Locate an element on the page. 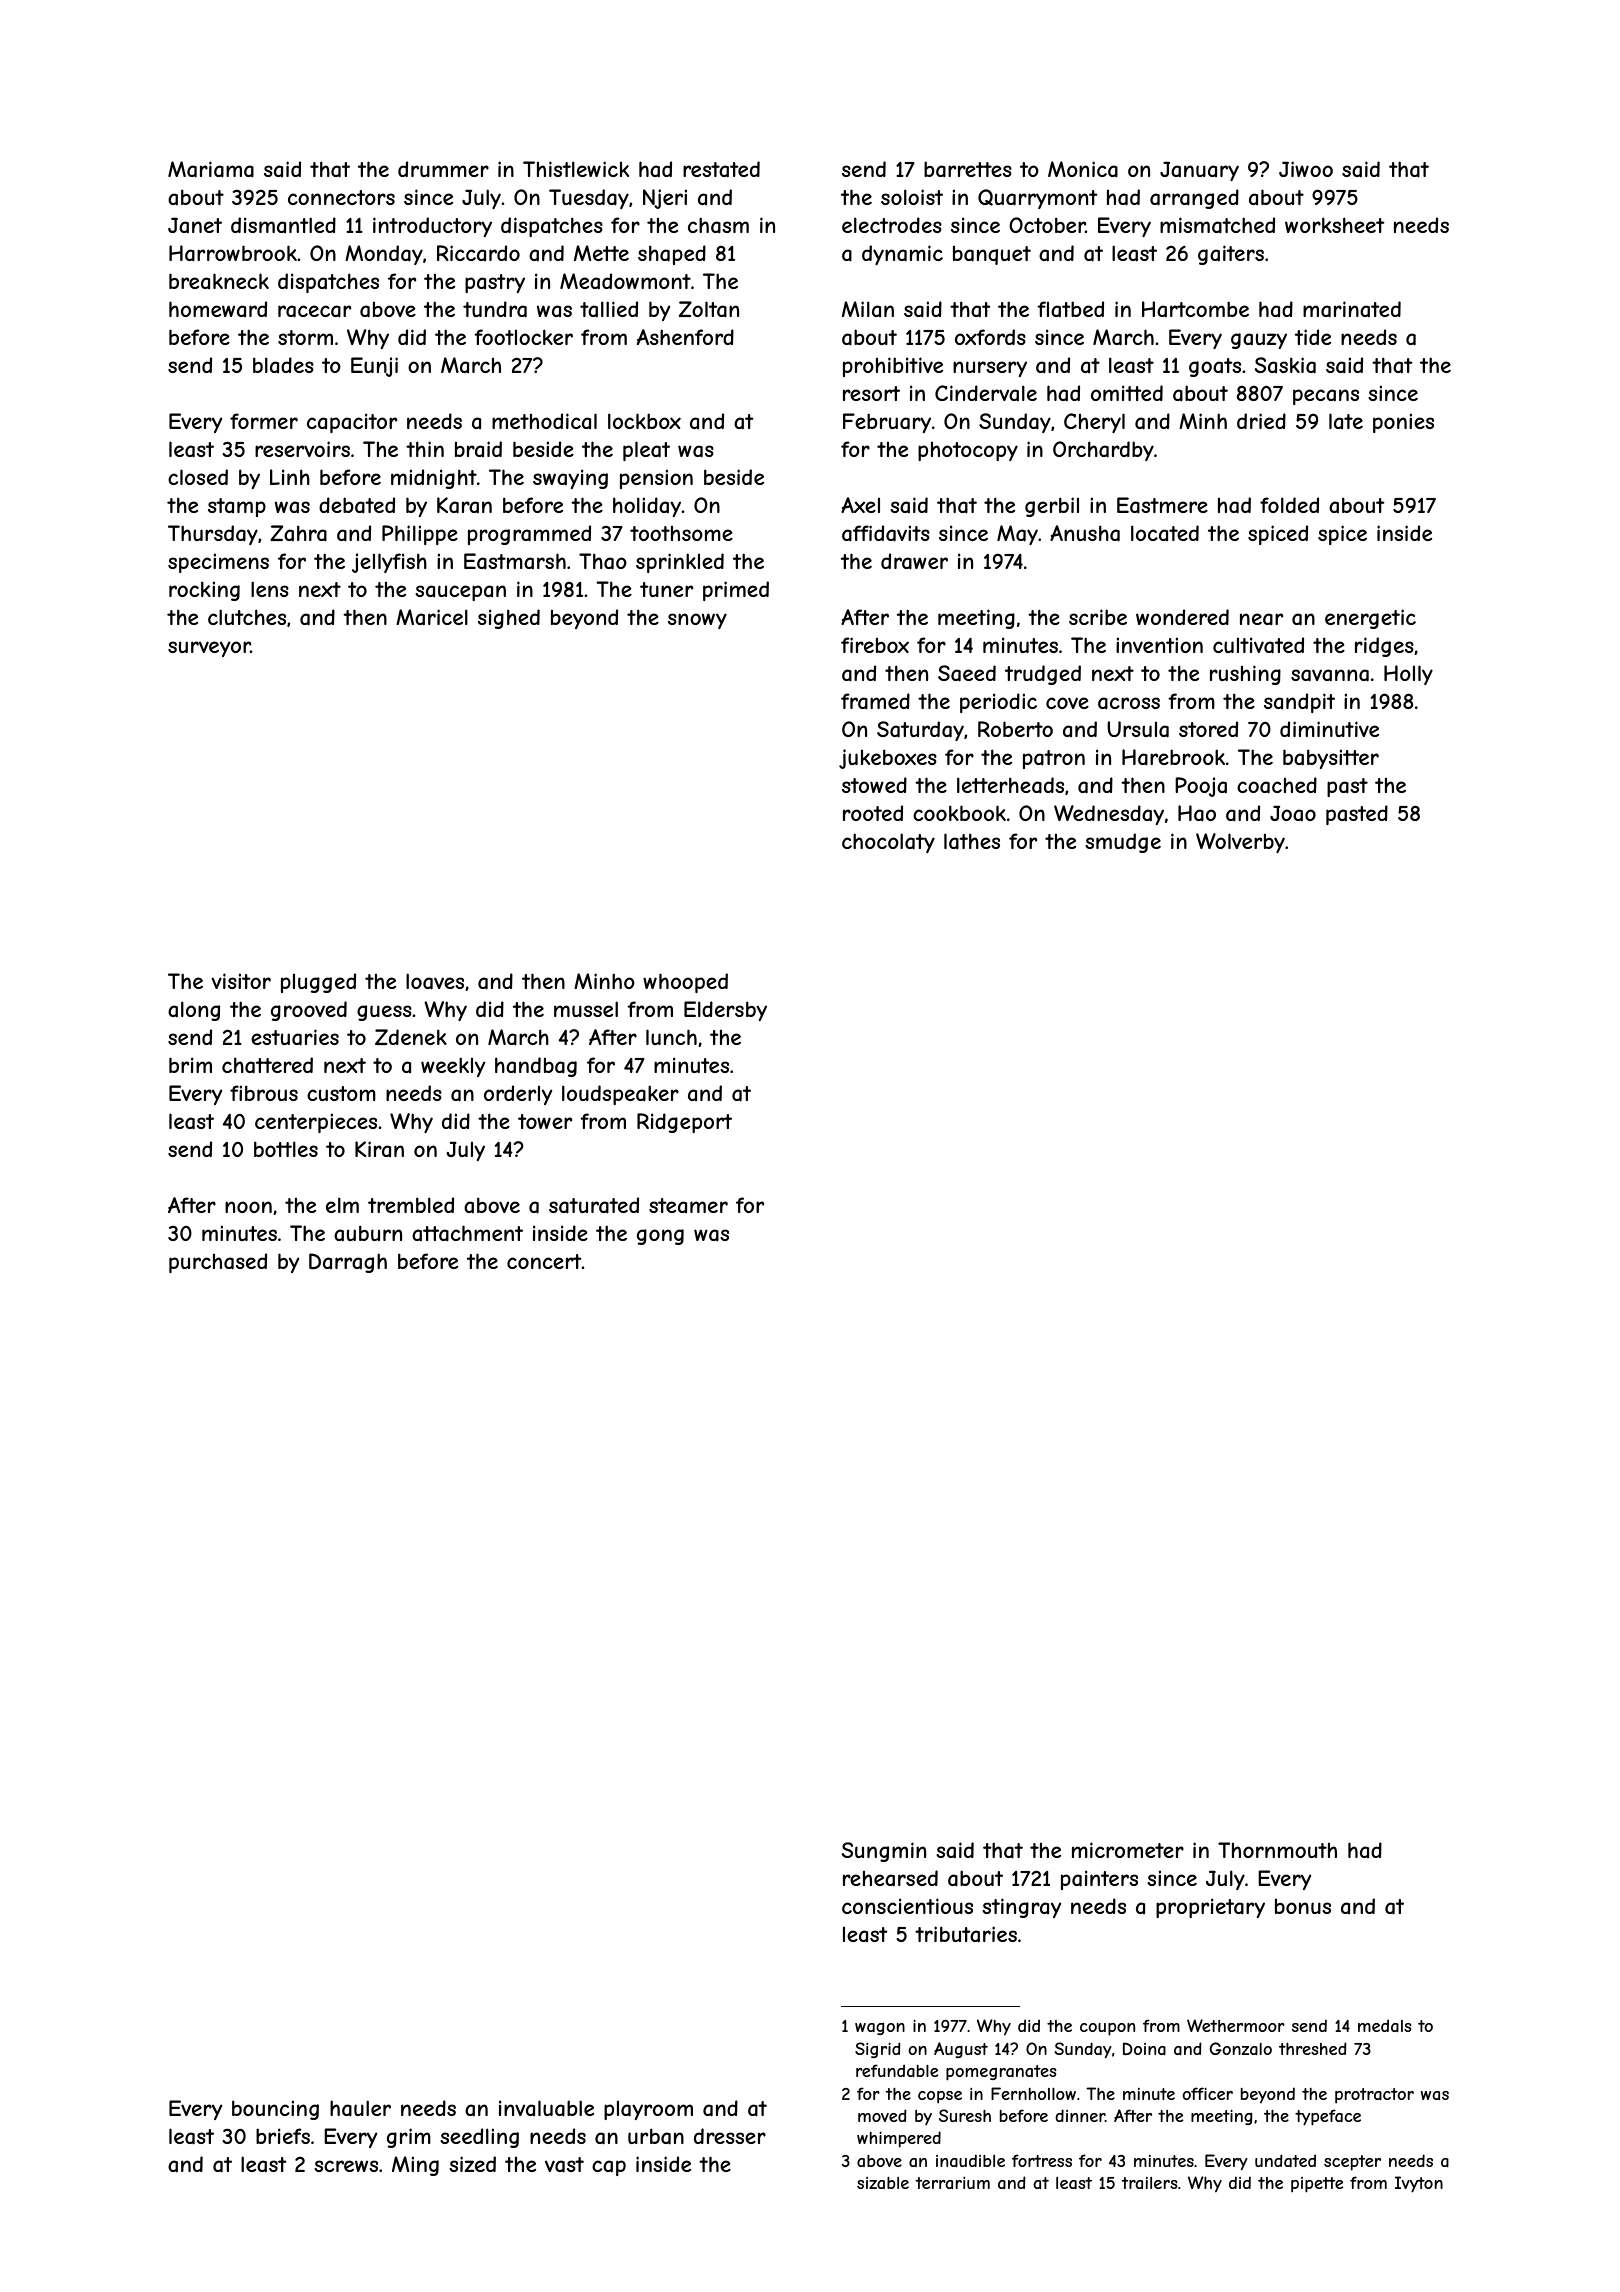  concert is located at coordinates (544, 1261).
